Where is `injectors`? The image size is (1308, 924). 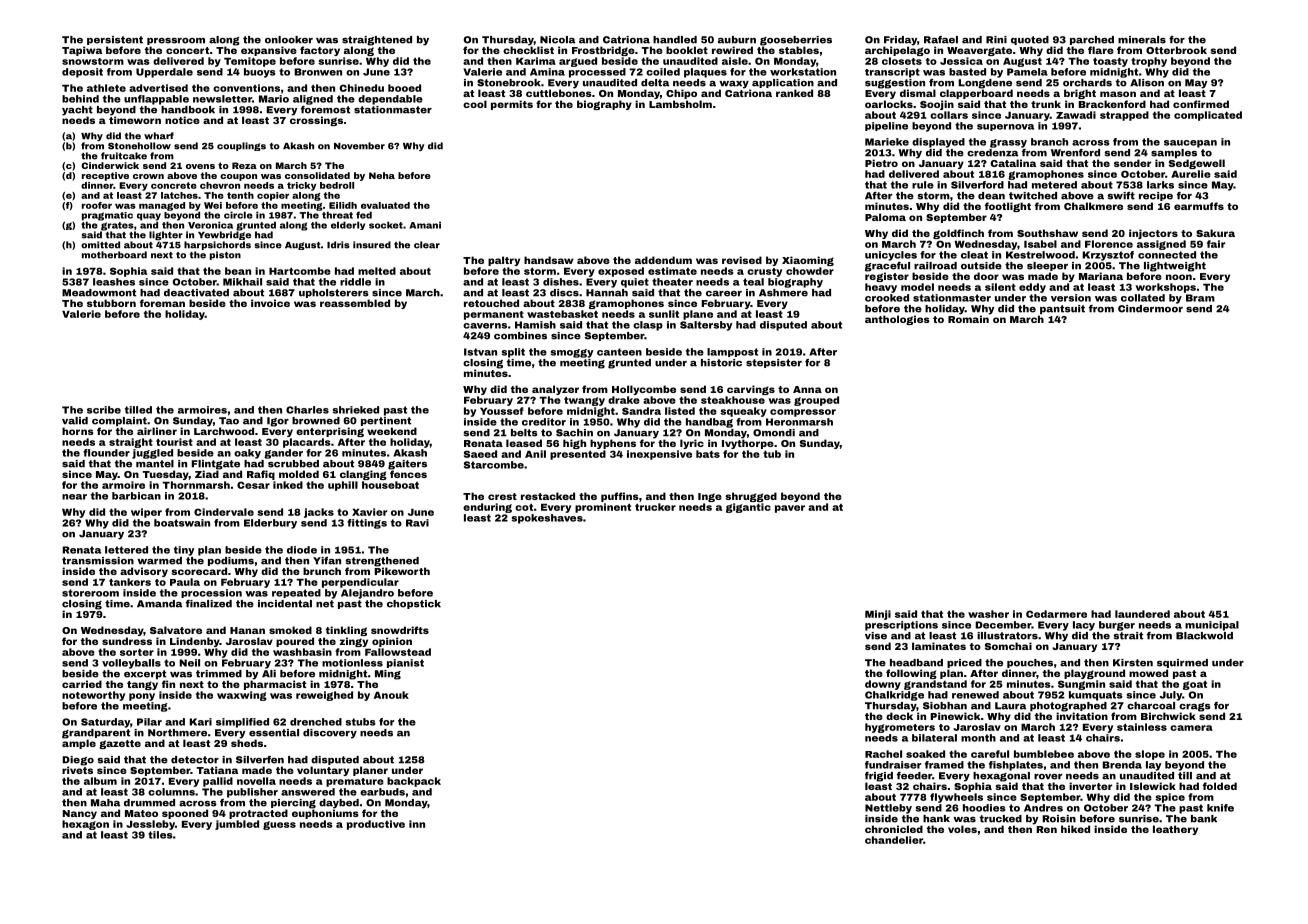
injectors is located at coordinates (1153, 234).
